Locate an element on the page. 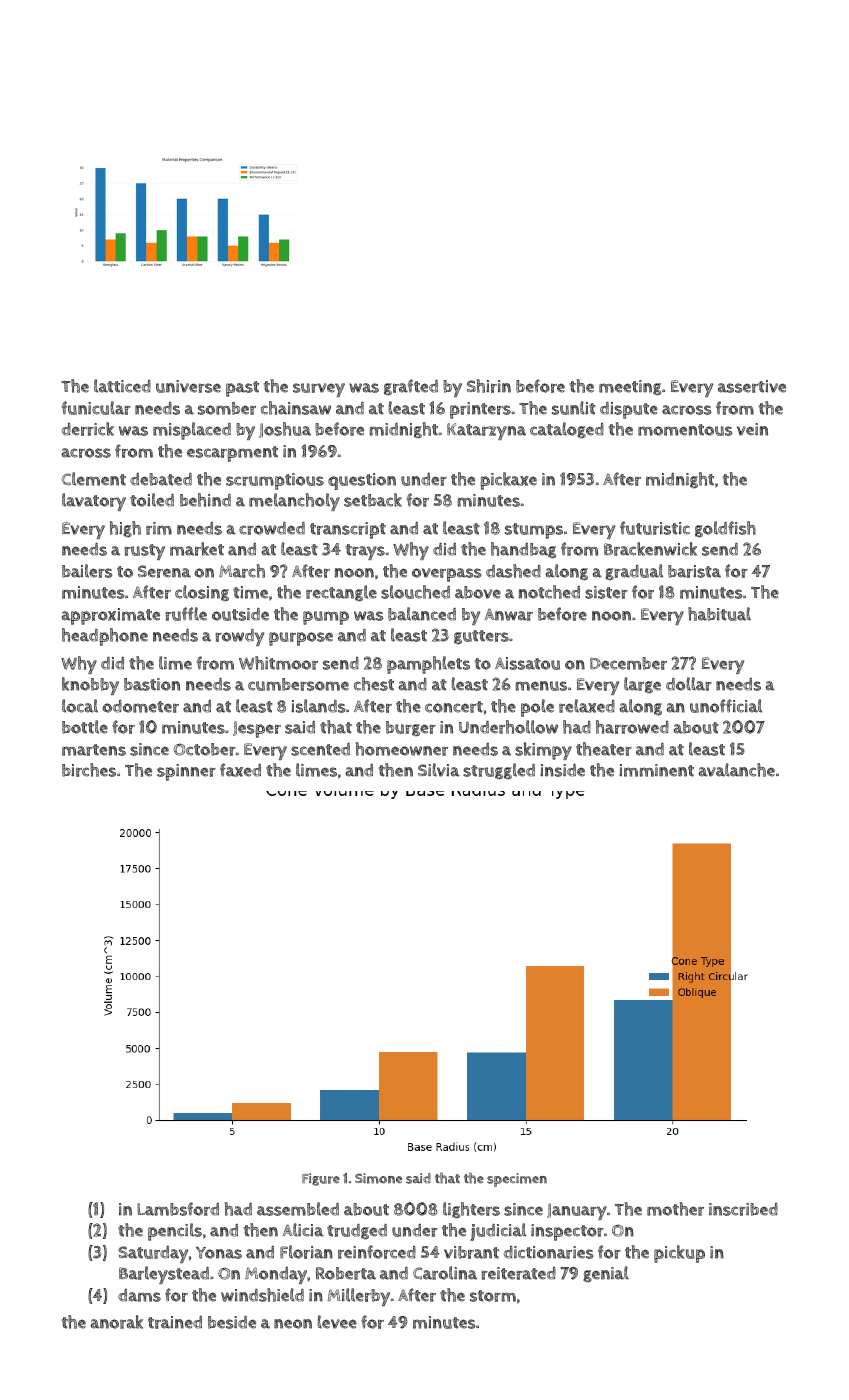 The height and width of the document is (1400, 849). Silvia is located at coordinates (439, 770).
